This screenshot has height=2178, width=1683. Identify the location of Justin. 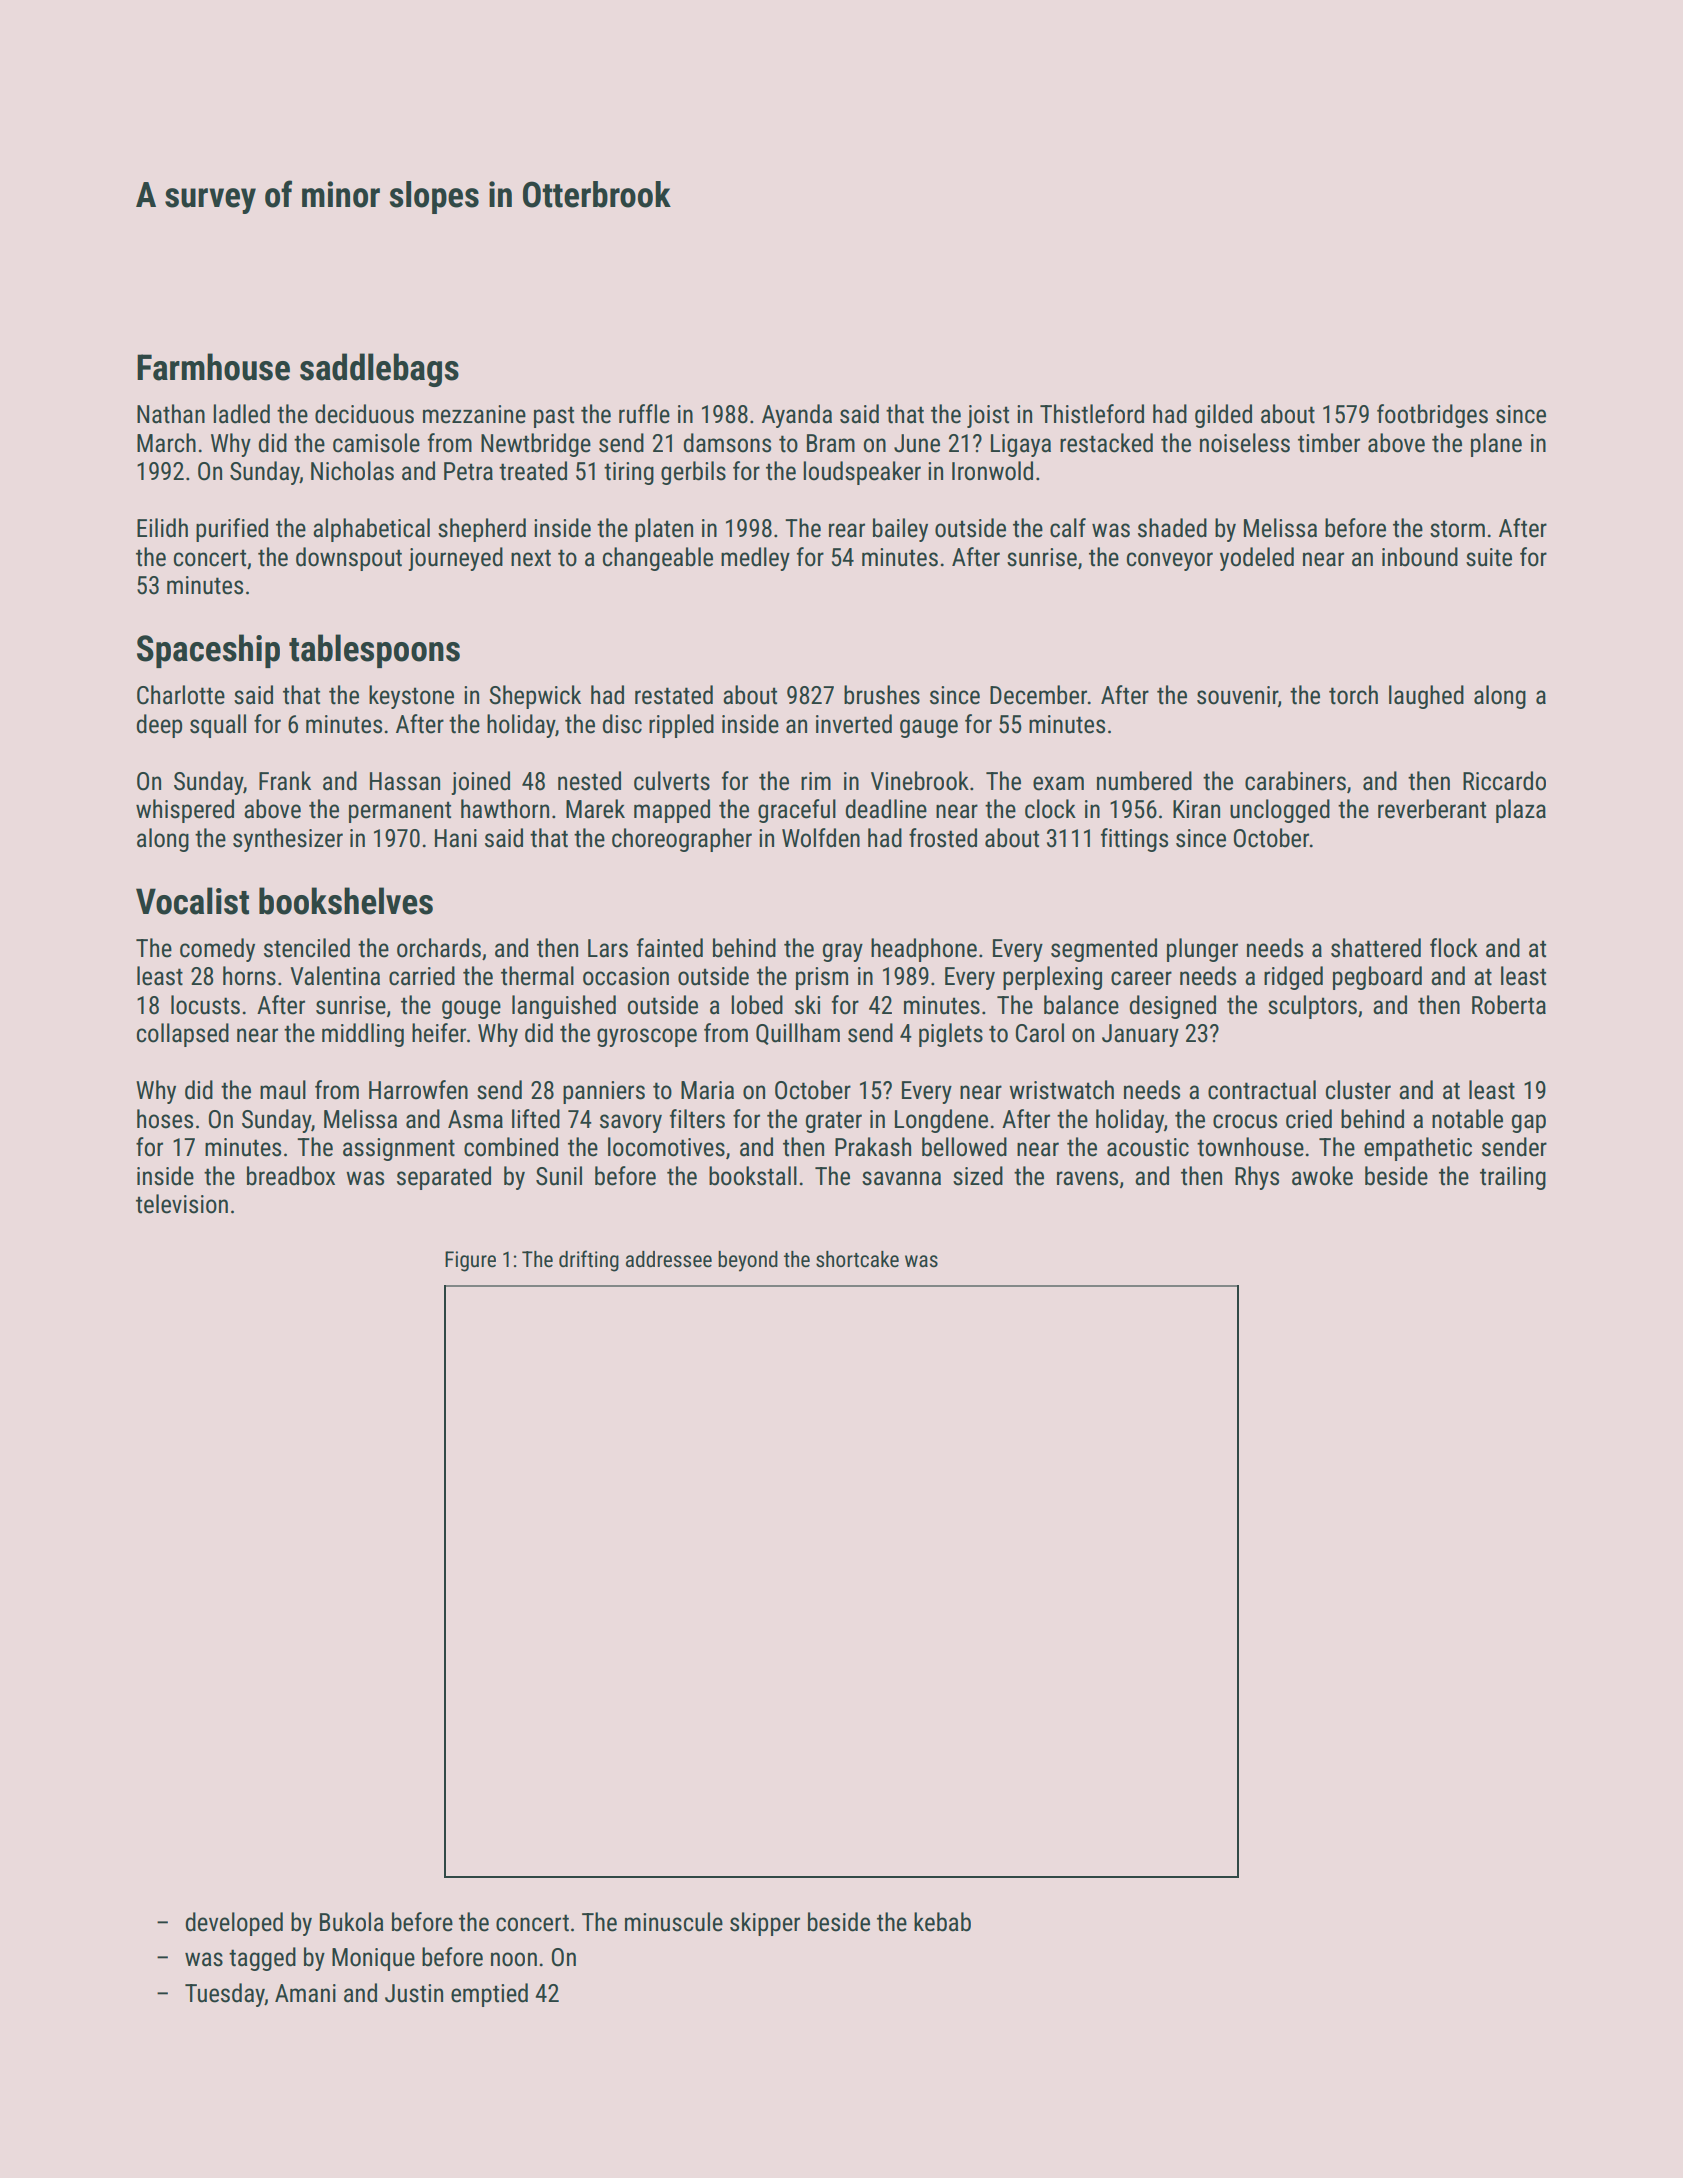
(414, 1993).
